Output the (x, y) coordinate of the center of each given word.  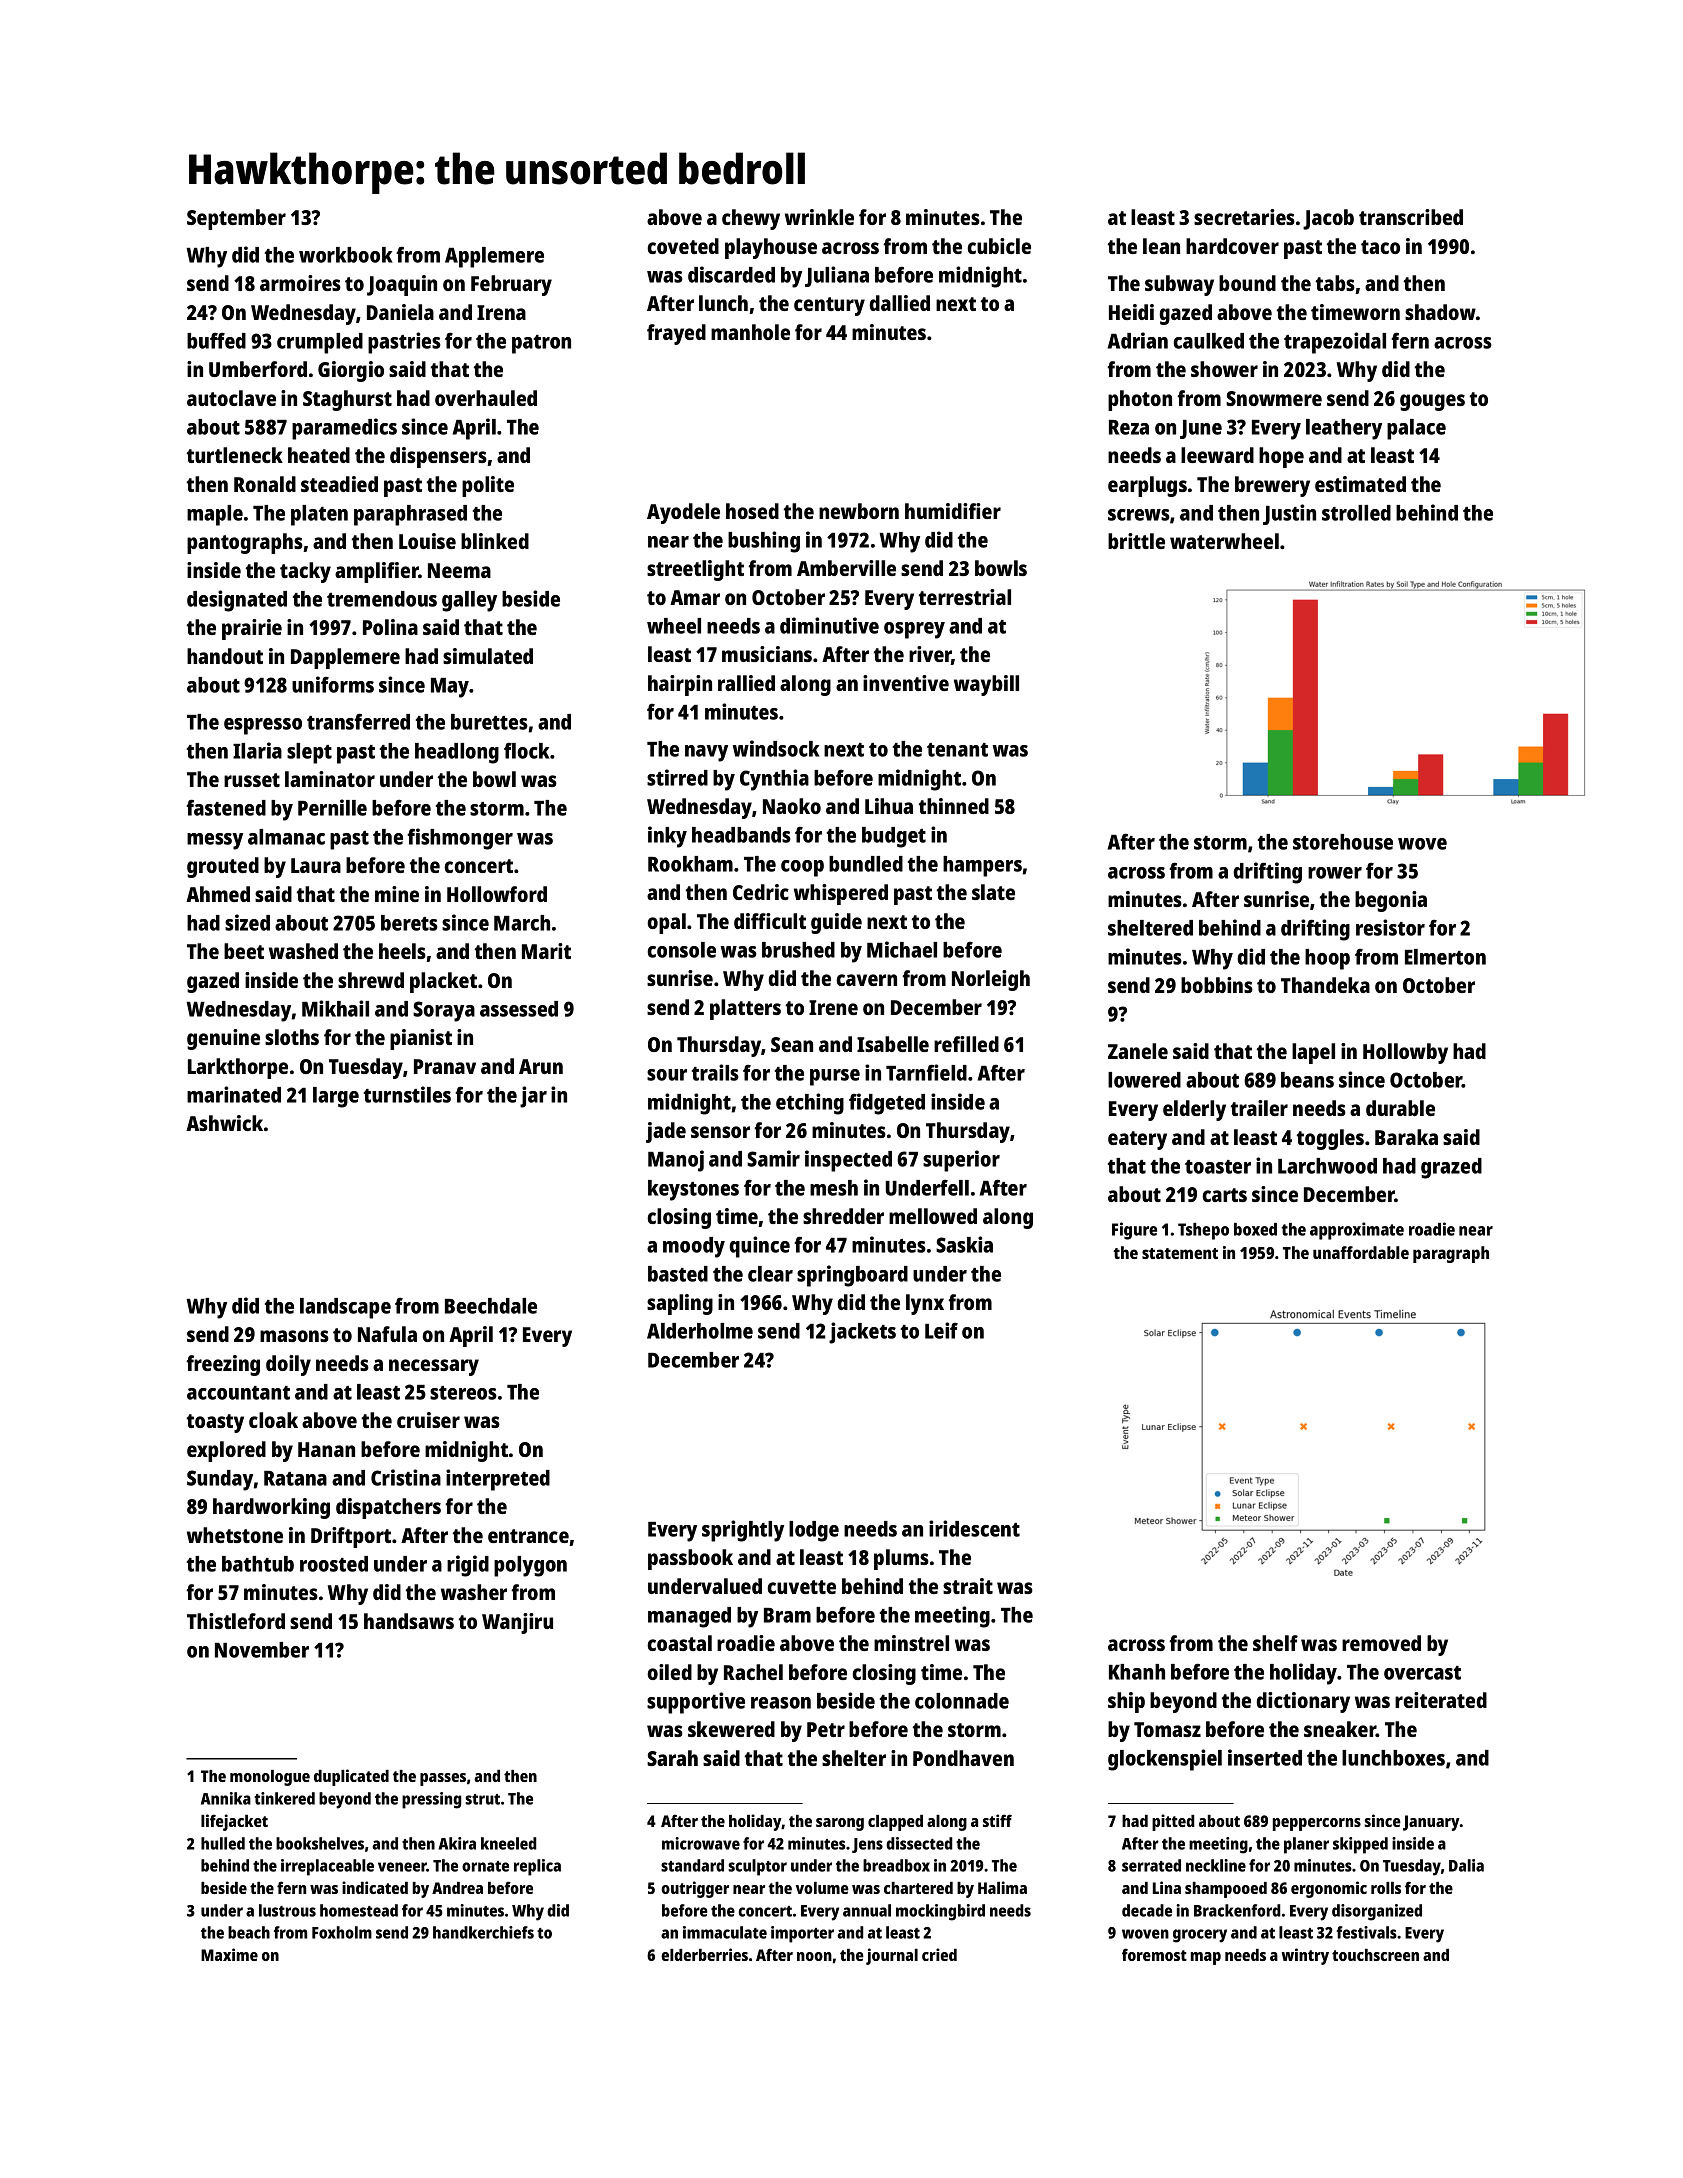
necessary (434, 1367)
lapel (1313, 1053)
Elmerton (1445, 957)
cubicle (999, 246)
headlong (457, 753)
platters (745, 1009)
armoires (300, 283)
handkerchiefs (483, 1932)
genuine (223, 1039)
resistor (1390, 927)
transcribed (1411, 217)
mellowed (933, 1216)
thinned (954, 806)
